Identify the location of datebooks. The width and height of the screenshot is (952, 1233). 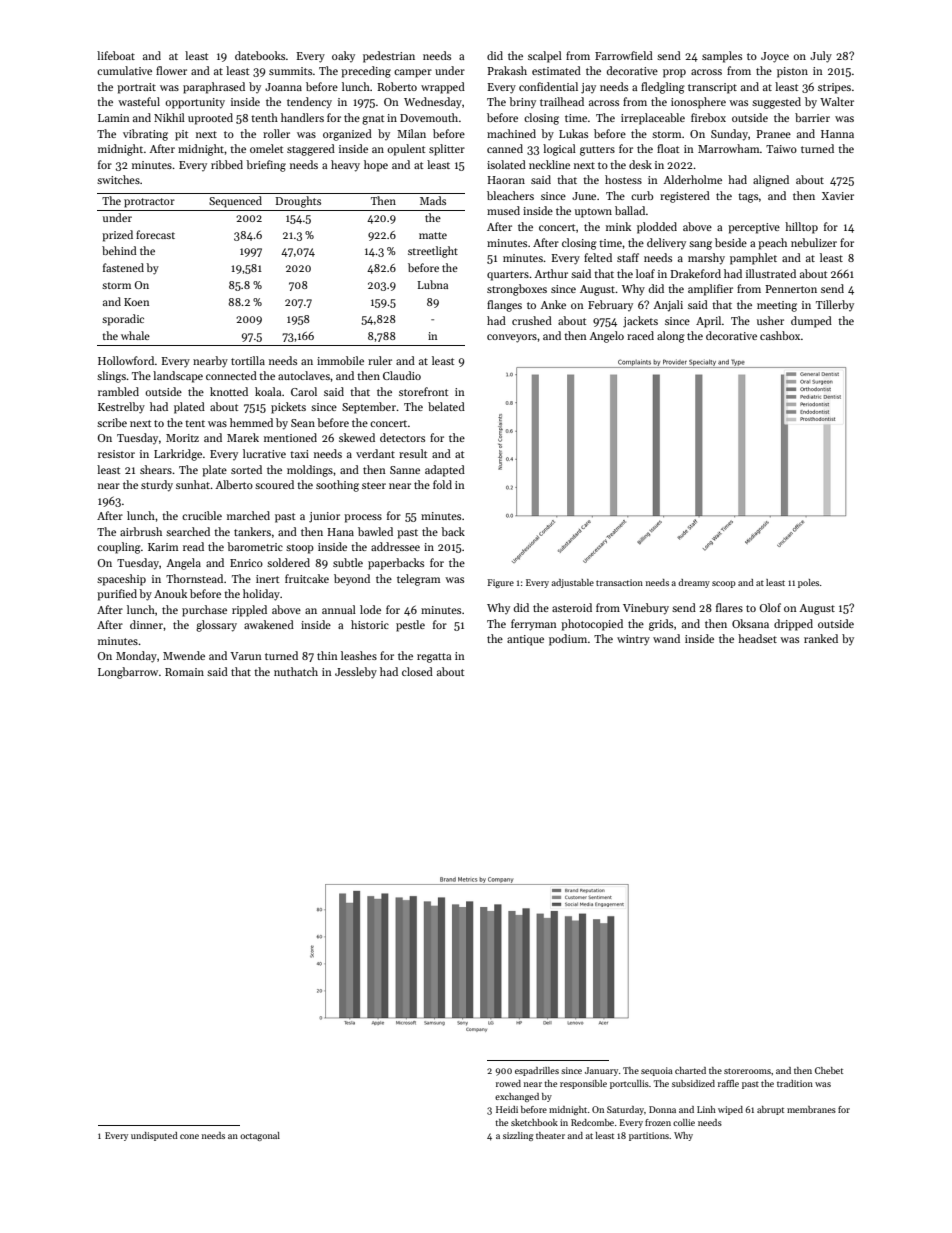
(260, 55).
